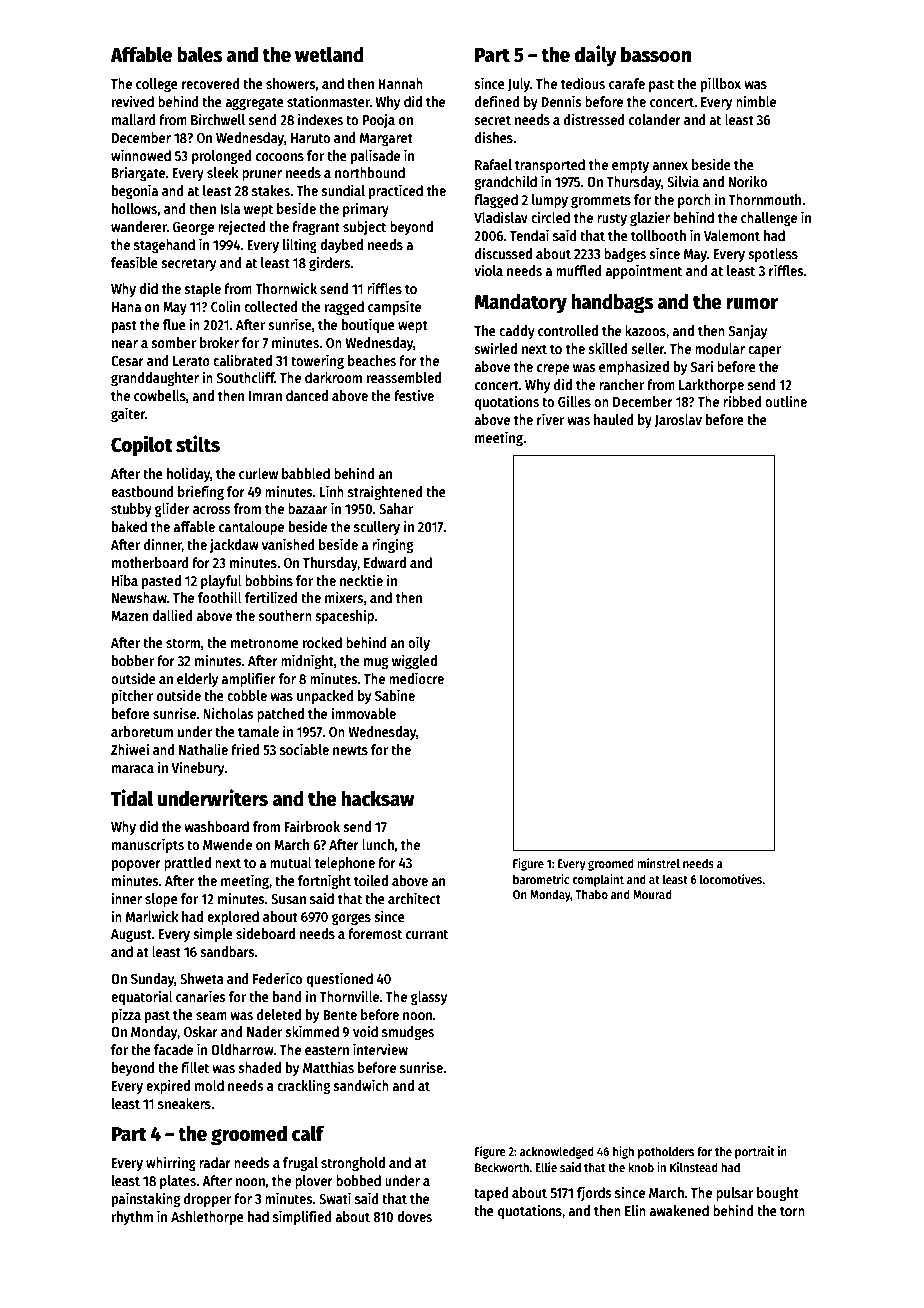  I want to click on awakened, so click(679, 1210).
